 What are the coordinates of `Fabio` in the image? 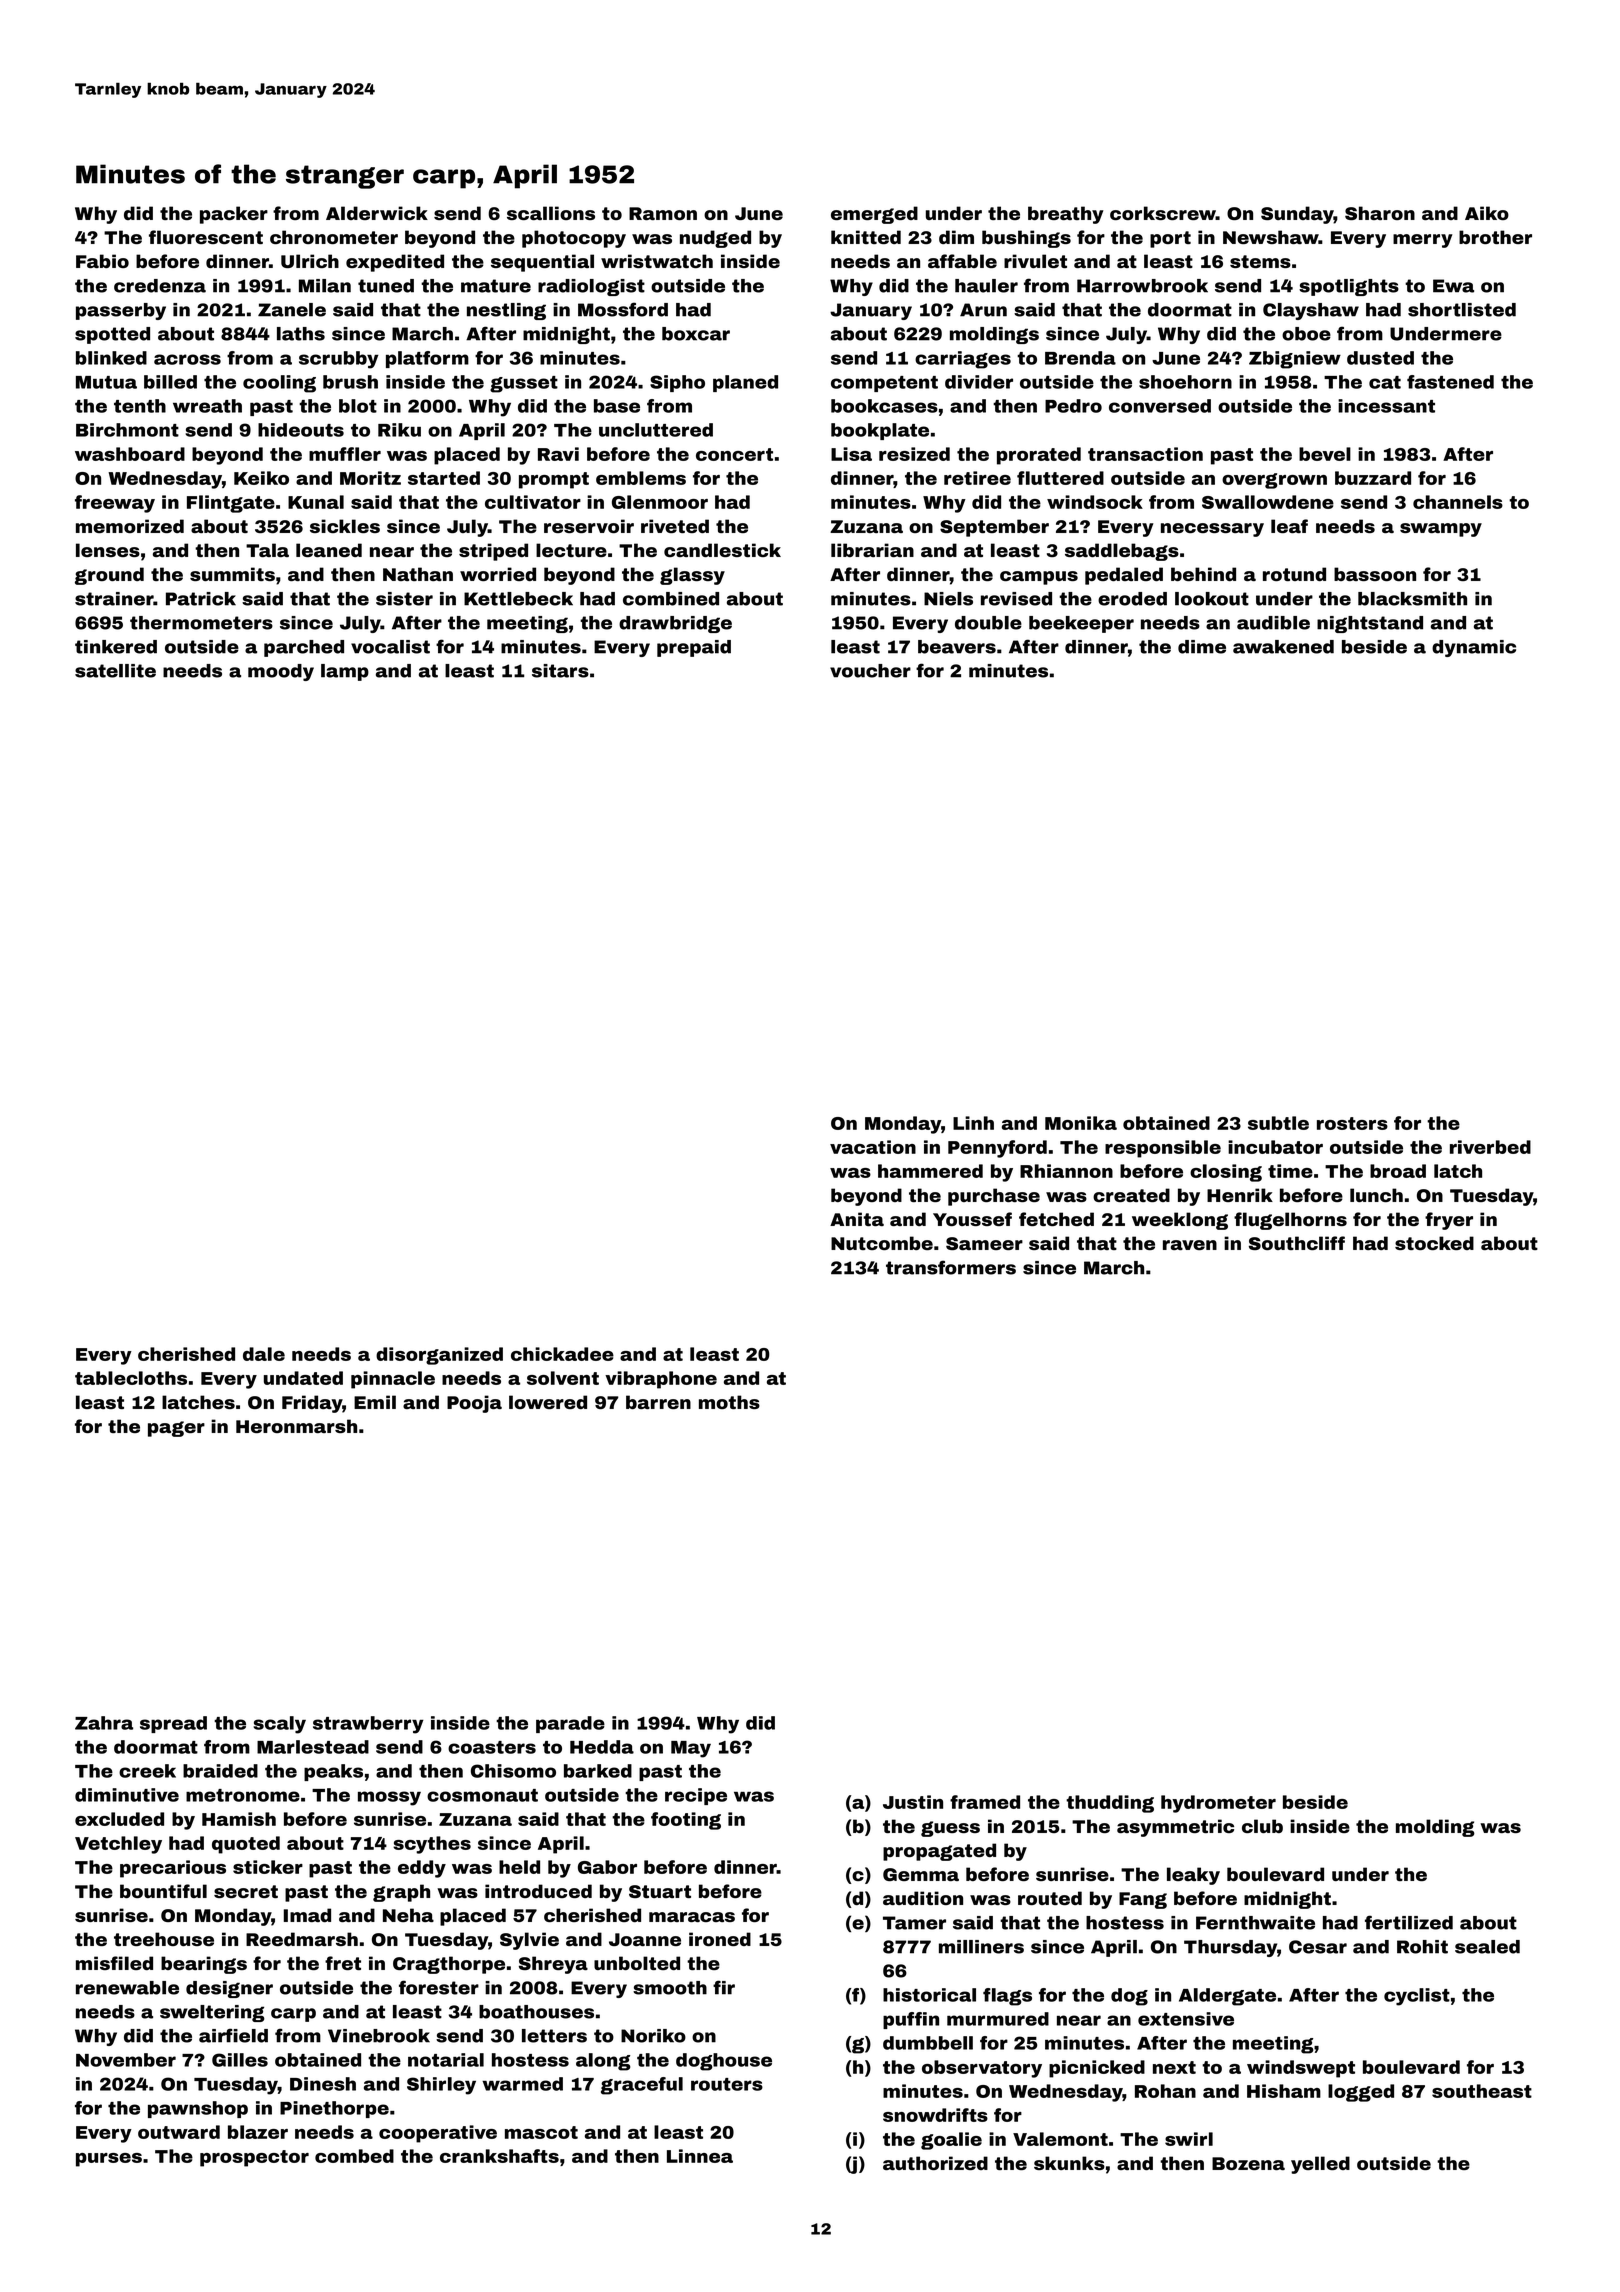 It's located at (102, 261).
